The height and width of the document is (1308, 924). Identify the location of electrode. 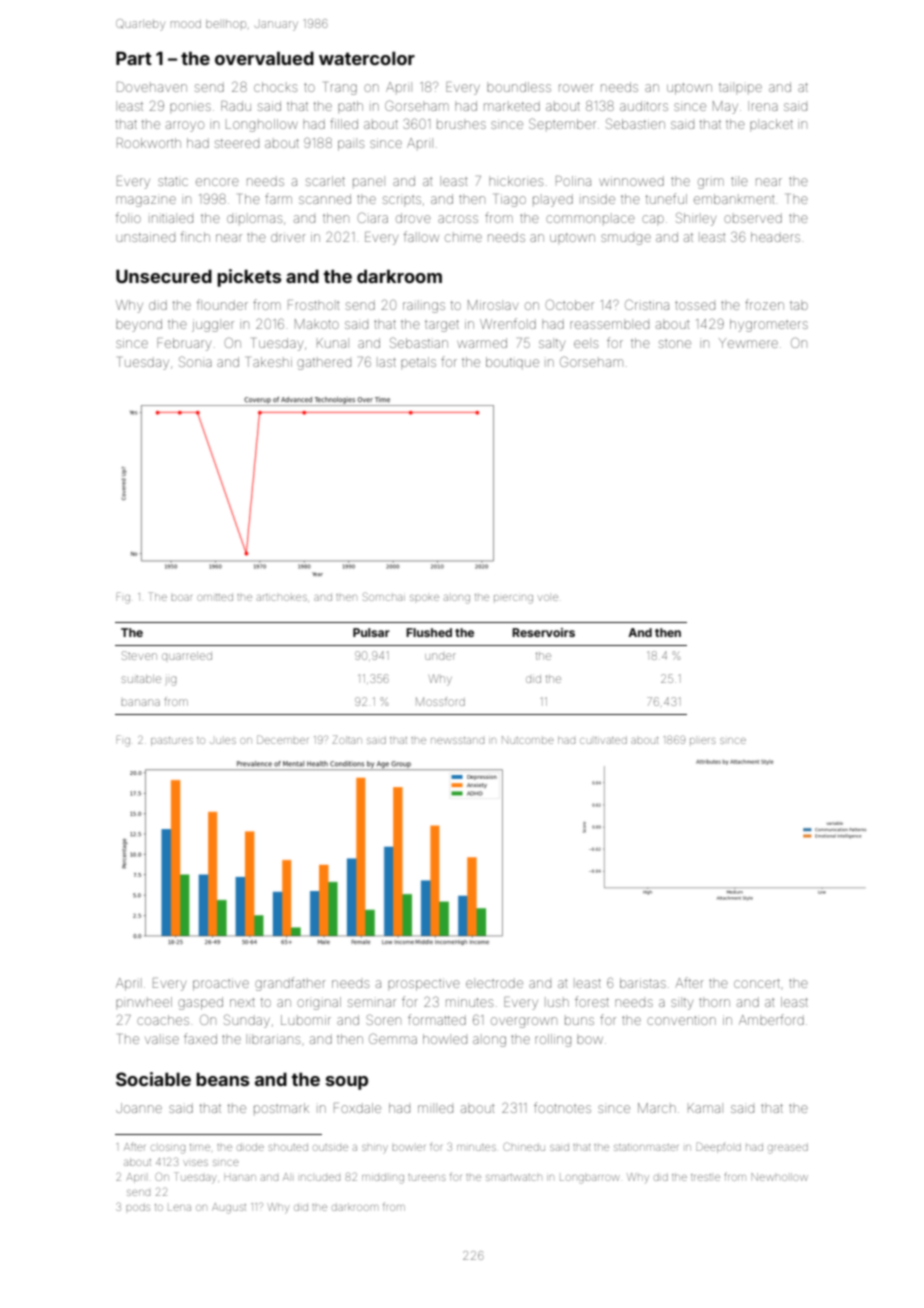
(494, 983).
